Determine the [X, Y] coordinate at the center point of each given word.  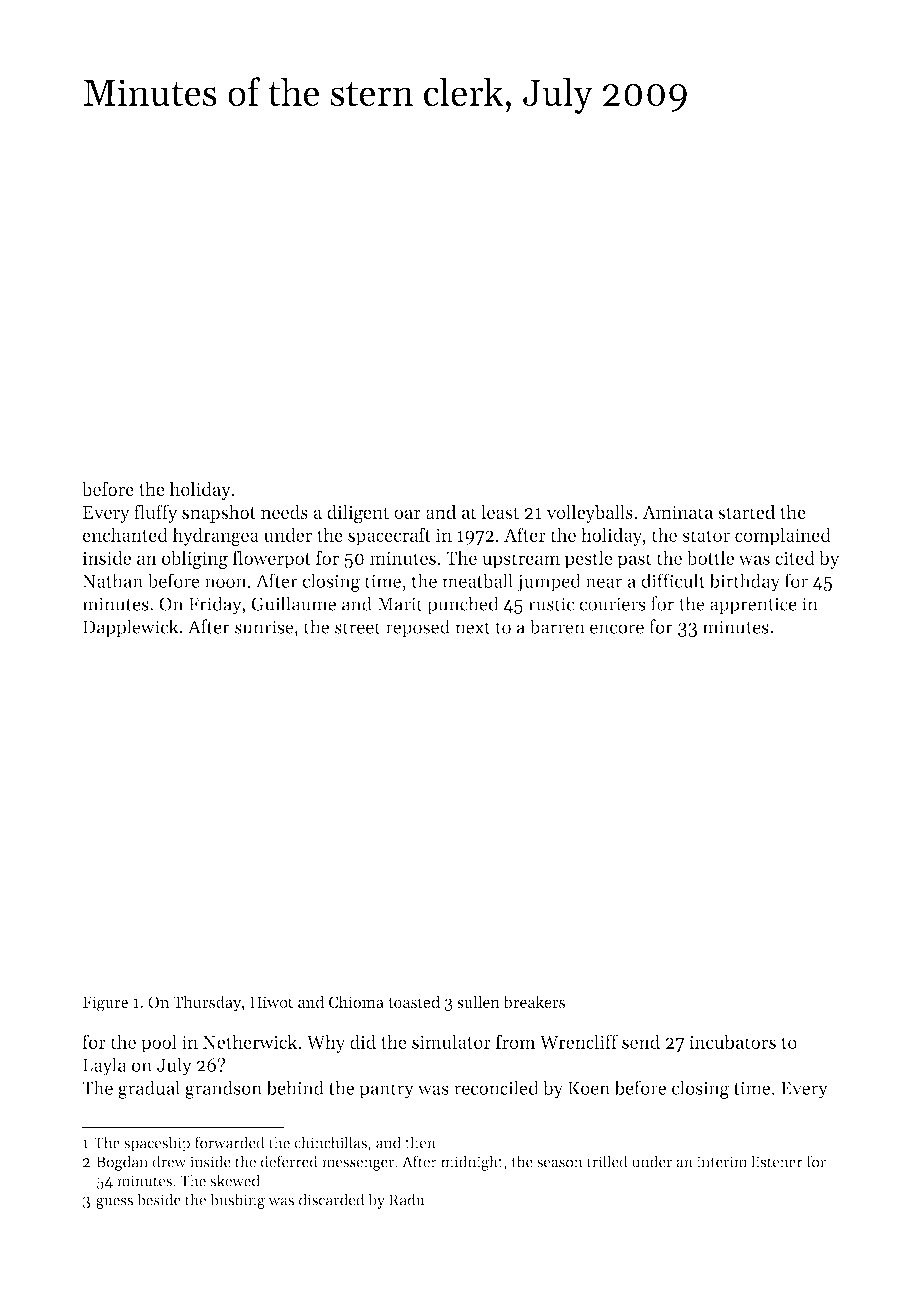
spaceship [157, 1144]
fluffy [156, 513]
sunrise [264, 627]
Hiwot [272, 1002]
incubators [732, 1041]
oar [407, 514]
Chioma [356, 1001]
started [746, 511]
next [473, 628]
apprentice [753, 606]
